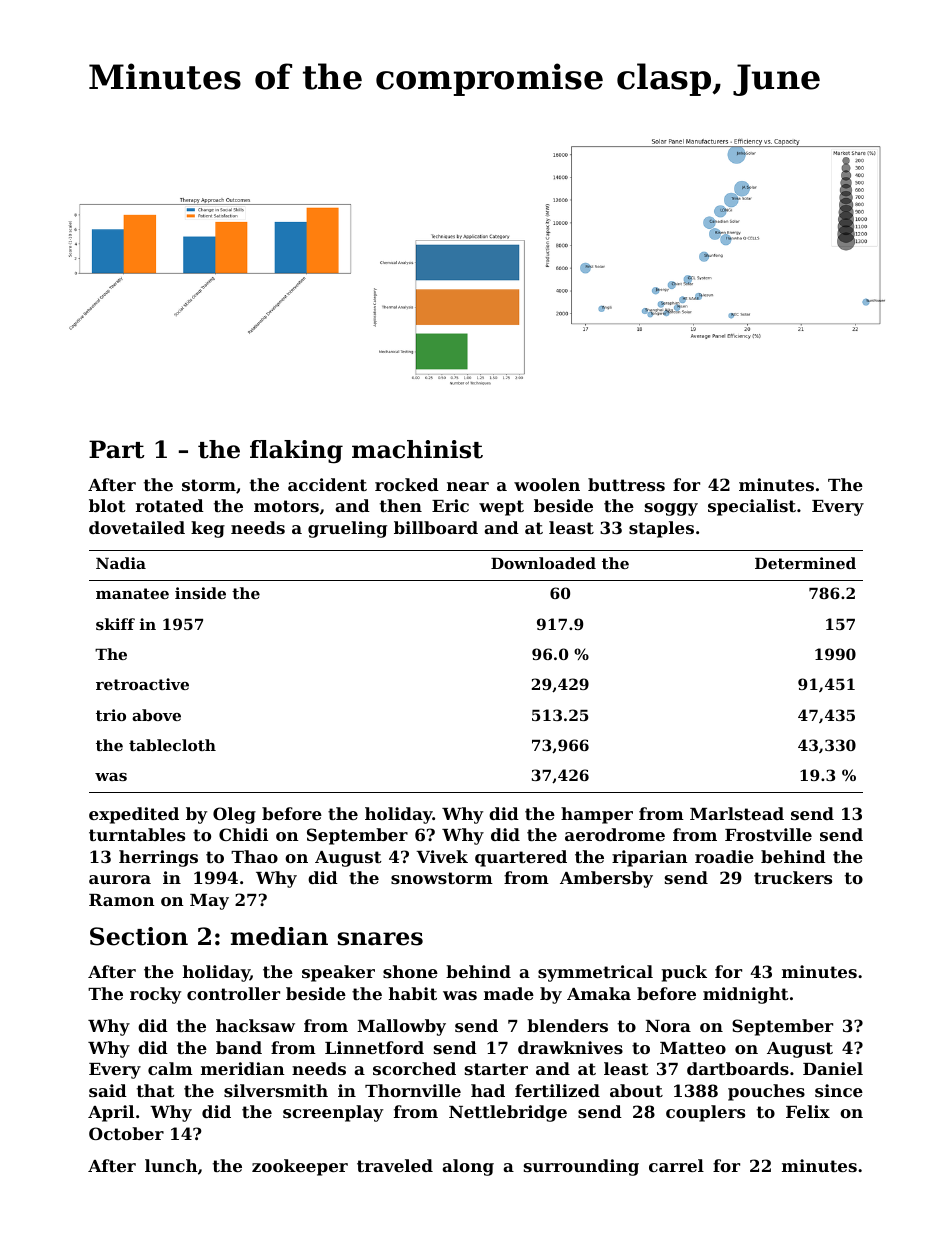  I want to click on Part, so click(117, 449).
